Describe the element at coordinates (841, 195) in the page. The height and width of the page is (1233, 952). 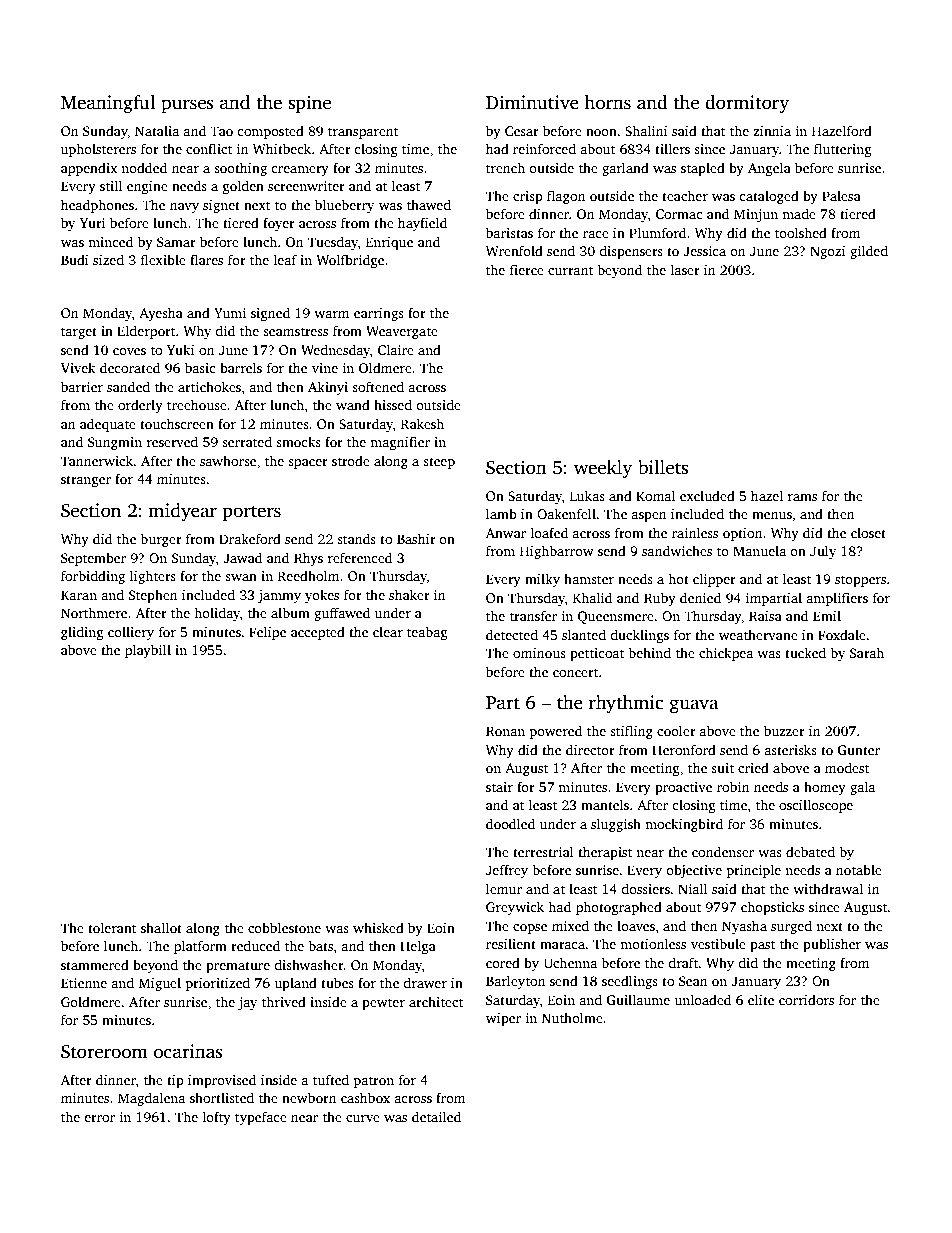
I see `Palesa` at that location.
